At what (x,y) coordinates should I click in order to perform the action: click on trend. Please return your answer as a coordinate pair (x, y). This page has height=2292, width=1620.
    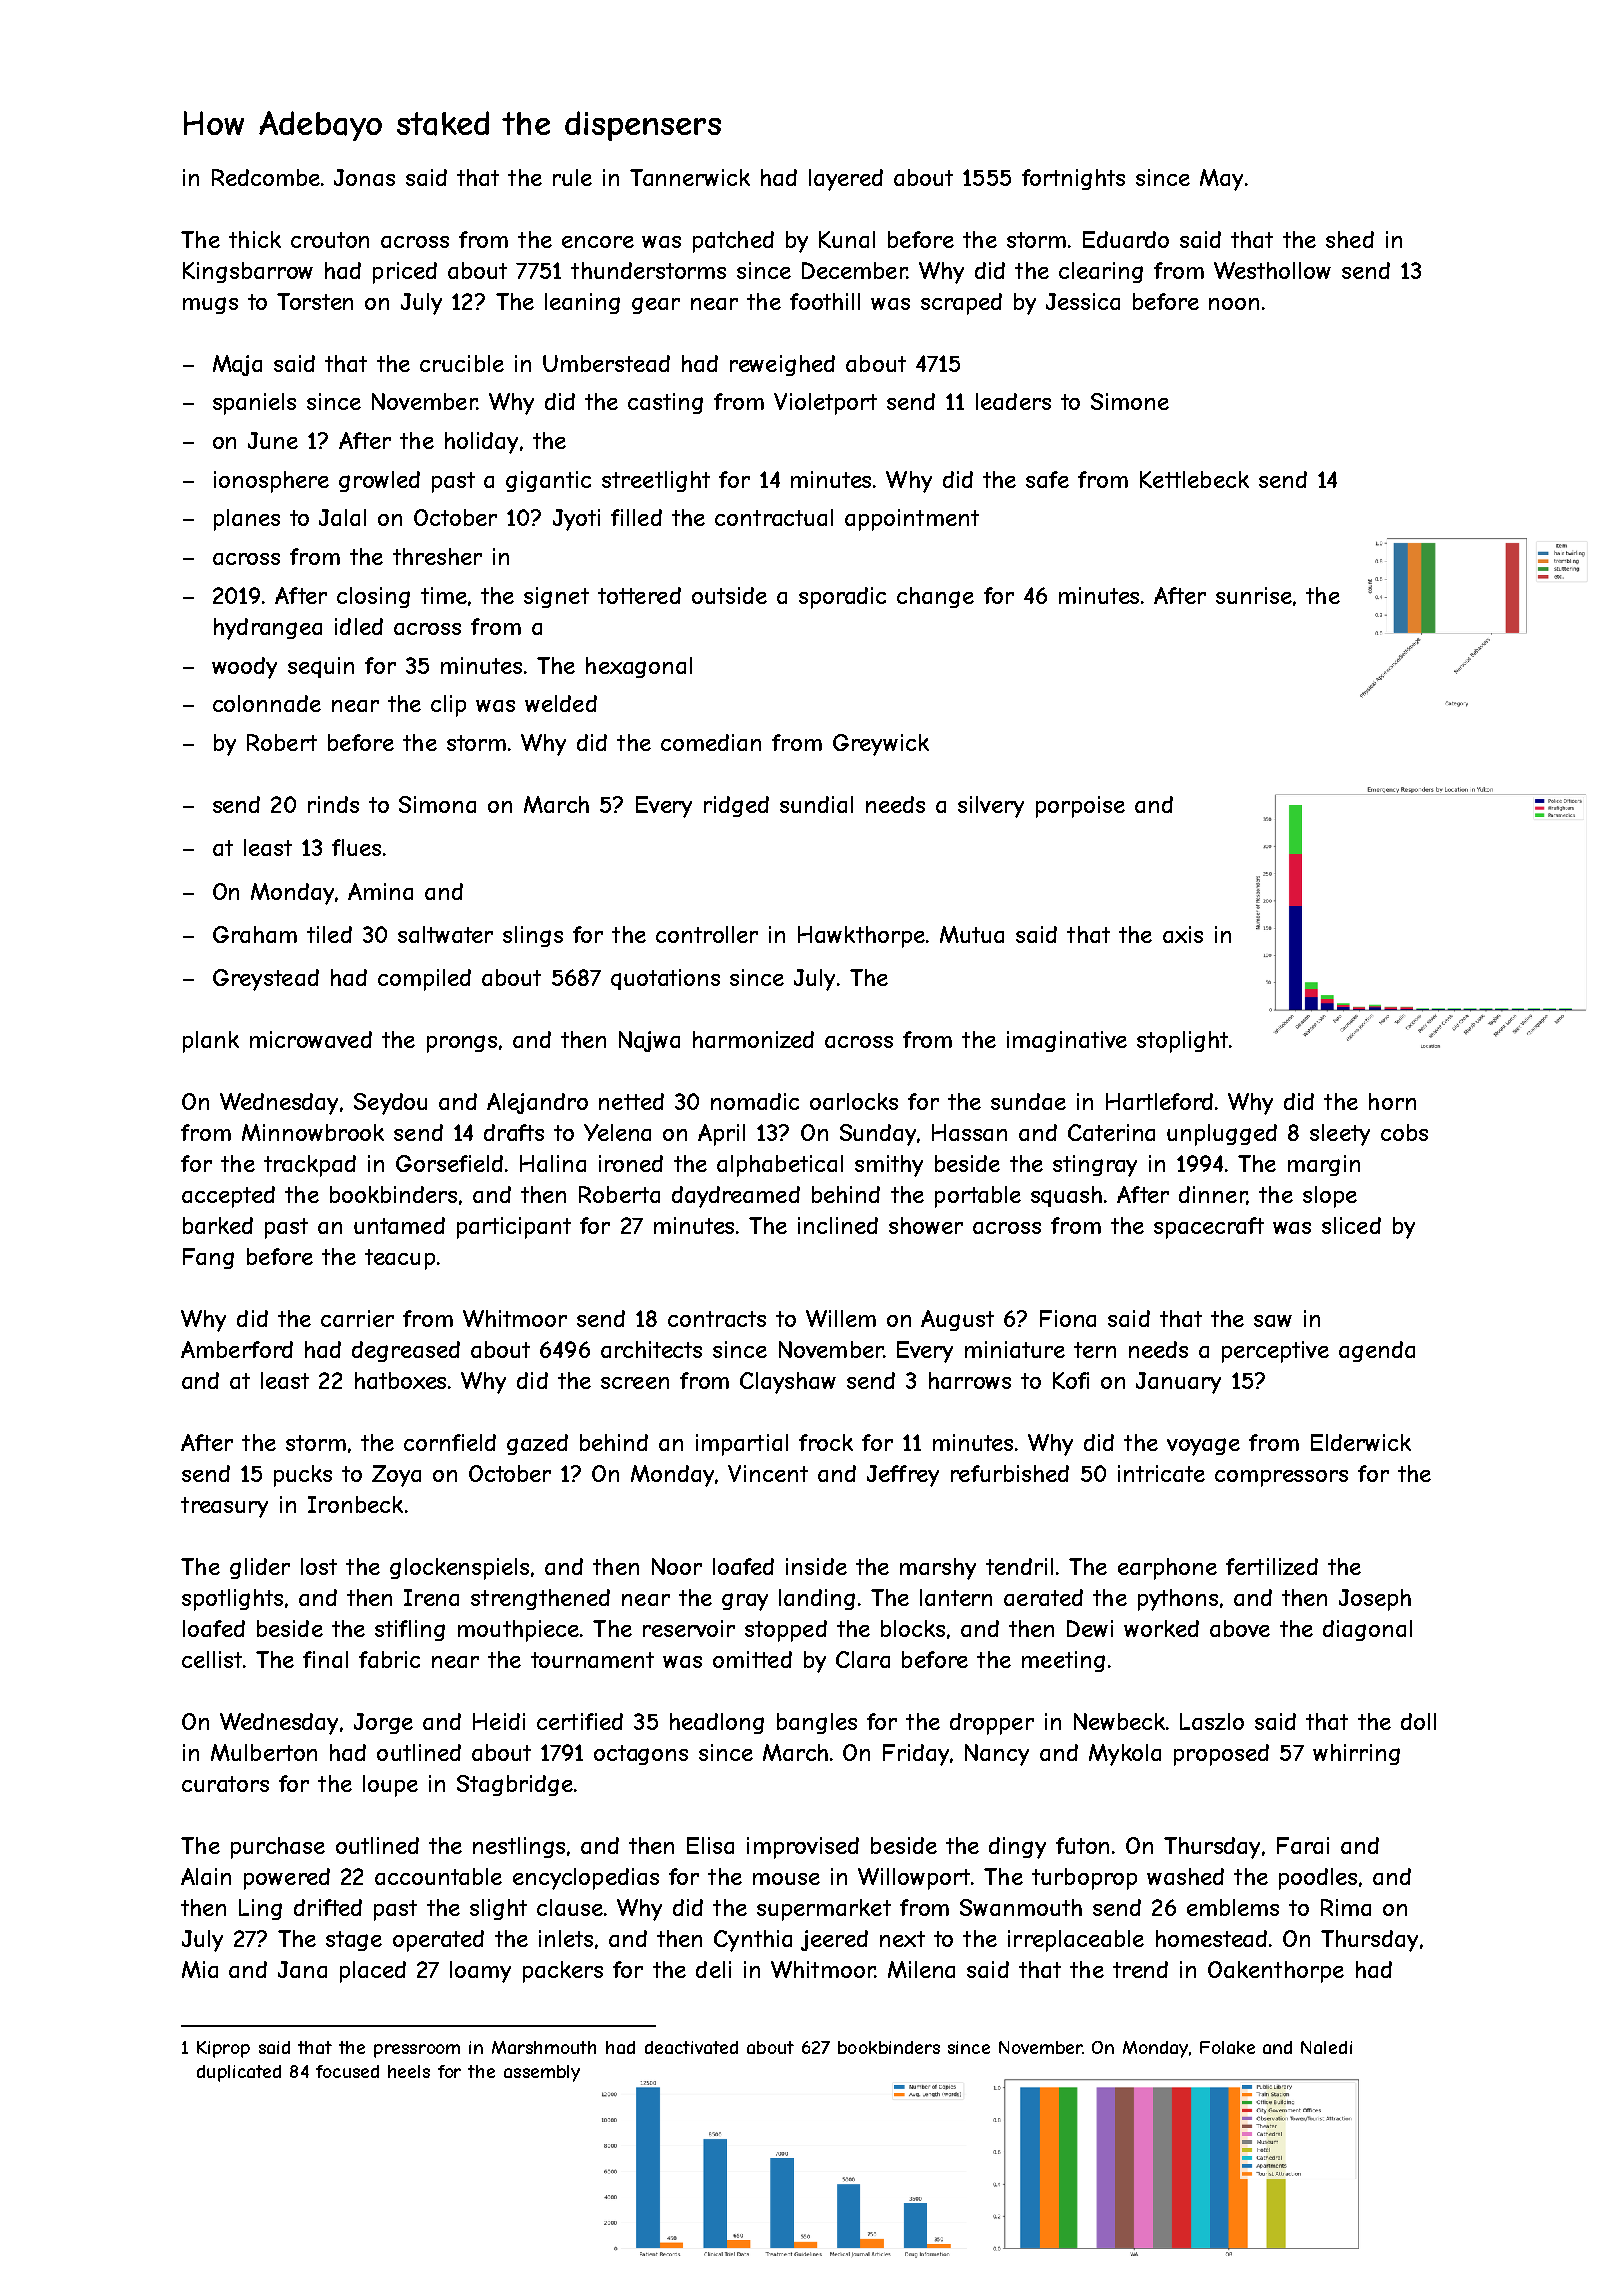
    Looking at the image, I should click on (1140, 1969).
